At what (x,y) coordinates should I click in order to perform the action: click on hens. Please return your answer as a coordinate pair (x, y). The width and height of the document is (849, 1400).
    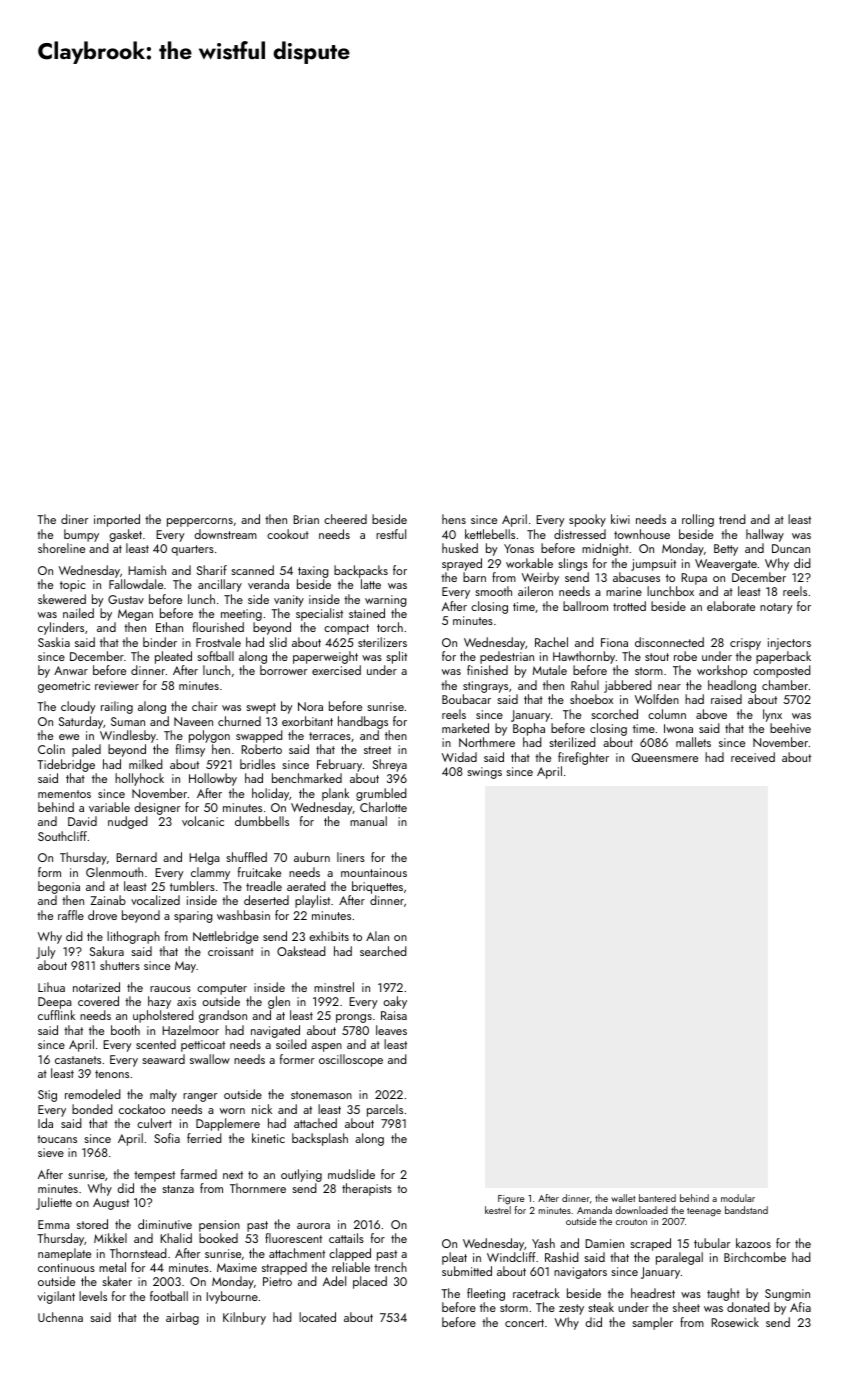
    Looking at the image, I should click on (454, 519).
